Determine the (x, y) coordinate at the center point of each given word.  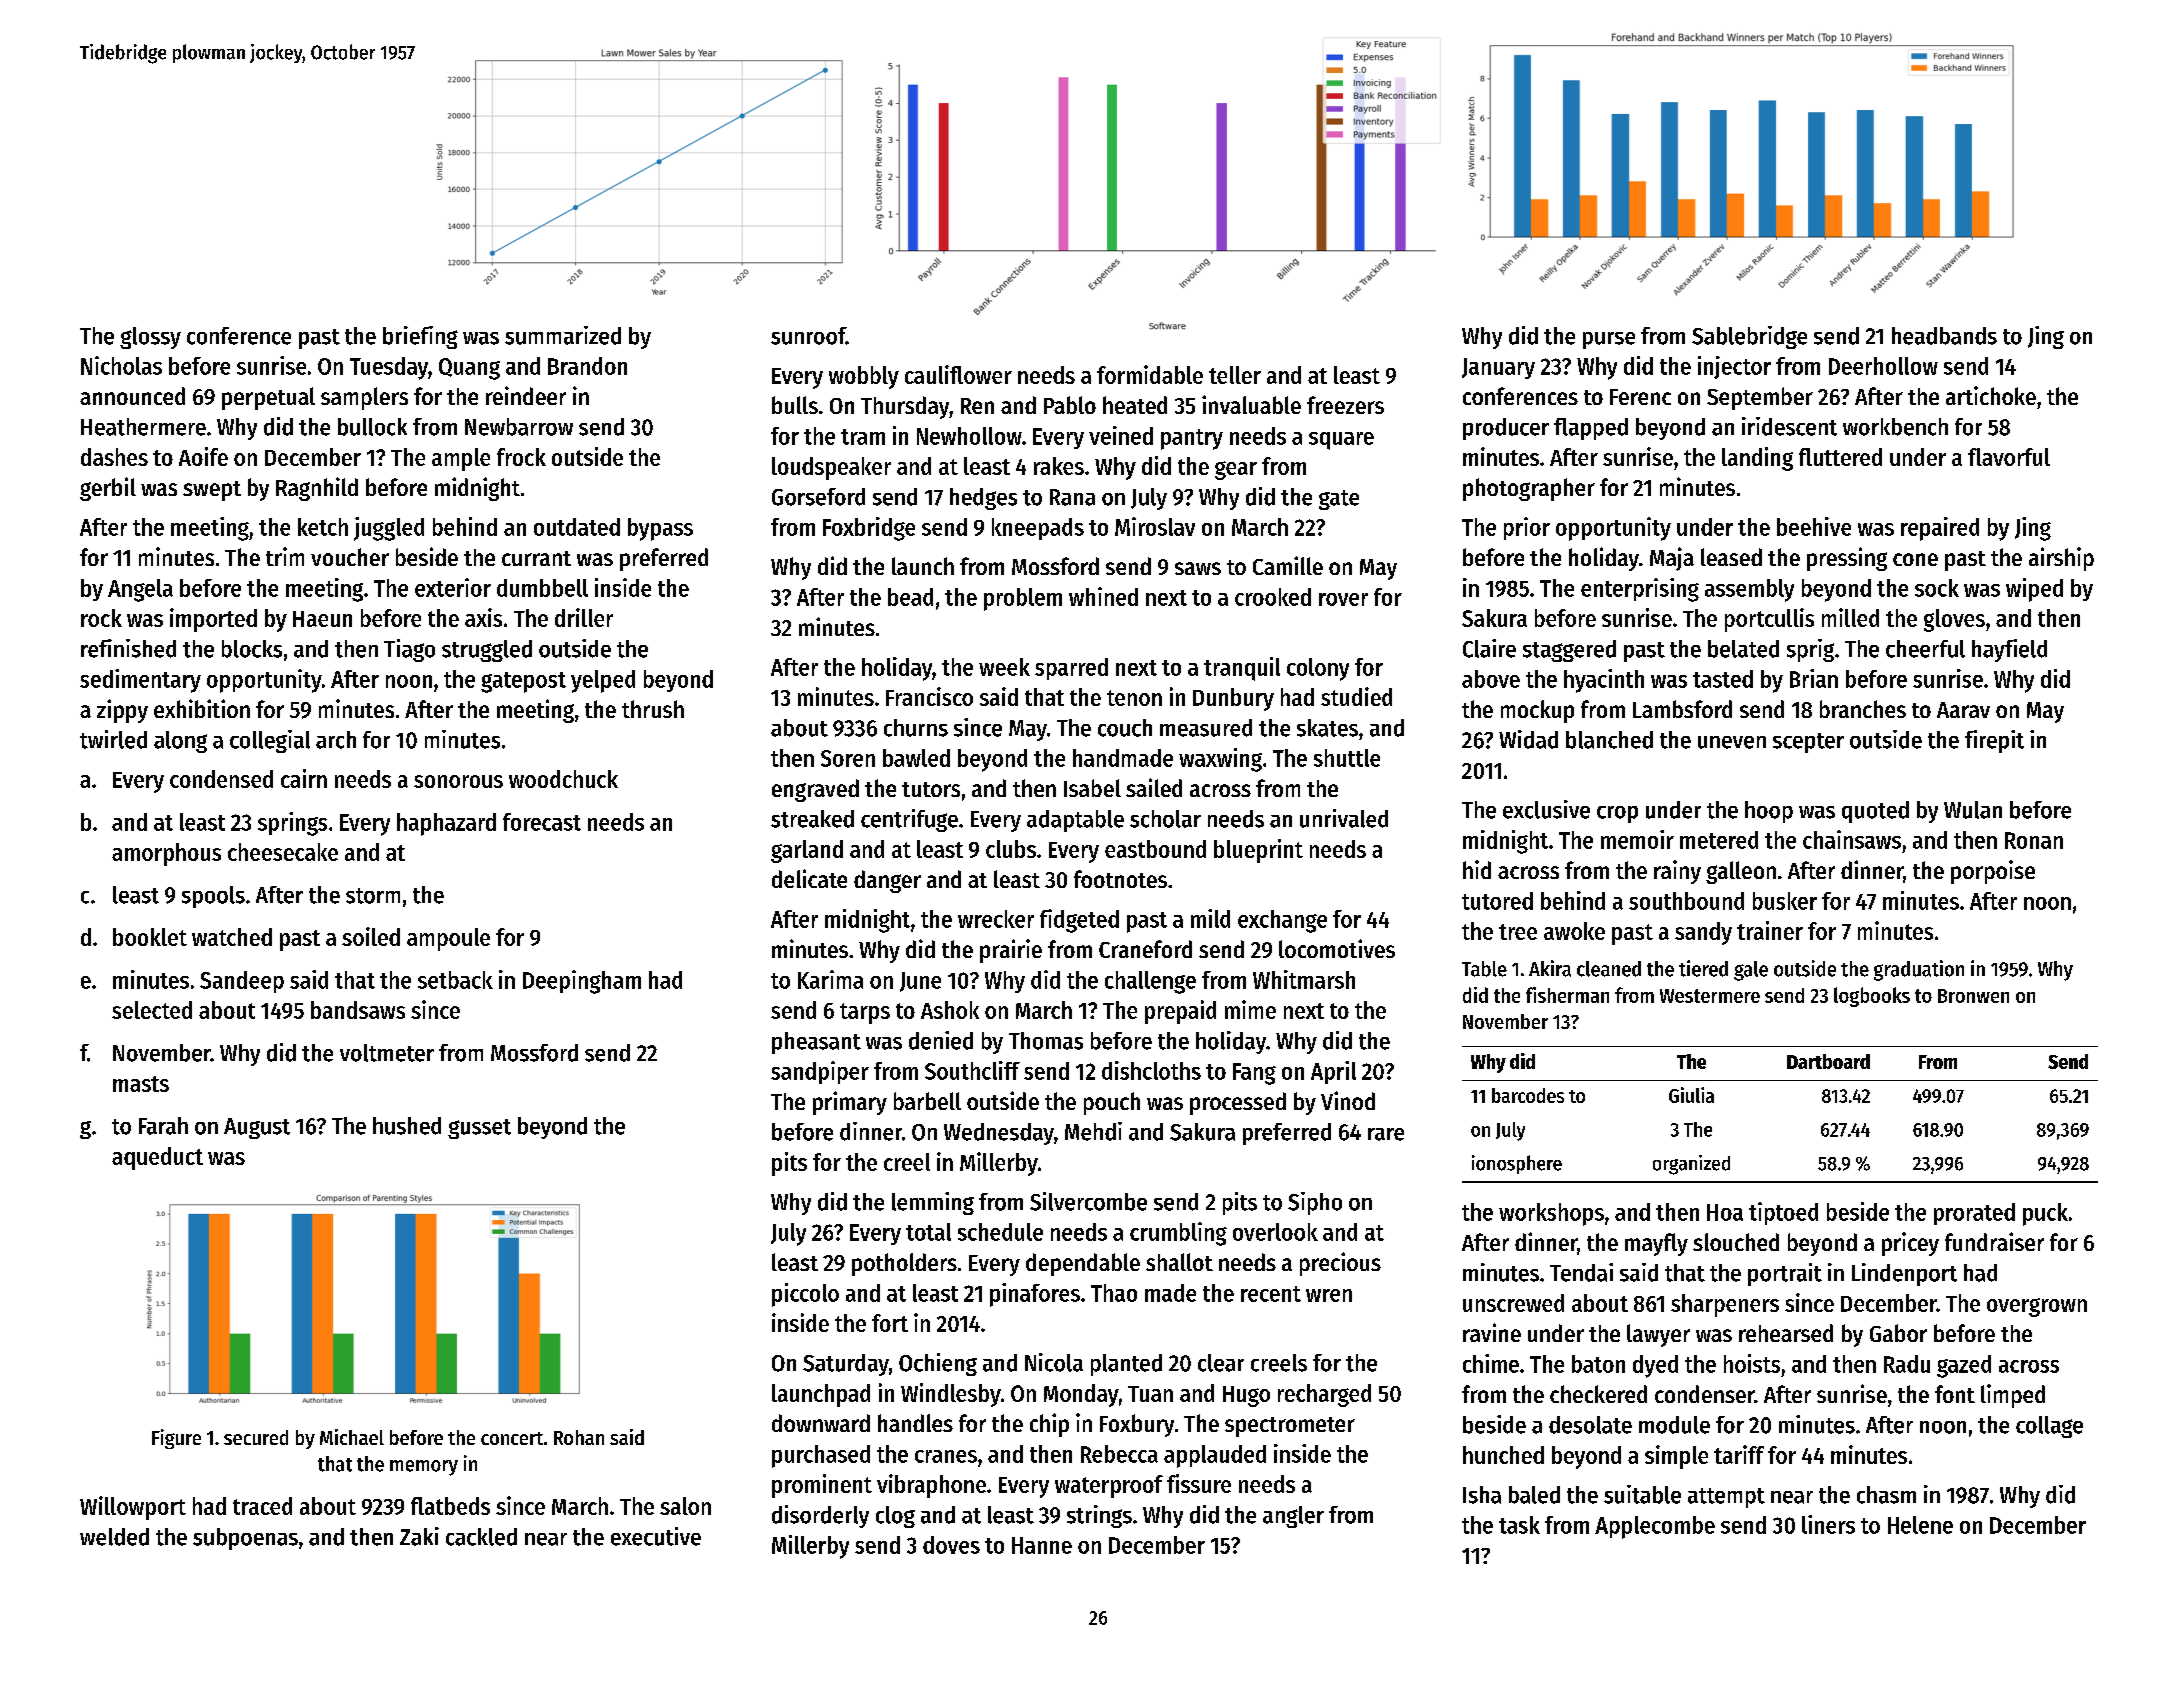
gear (1236, 470)
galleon (1741, 872)
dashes (114, 457)
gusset (479, 1129)
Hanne (1042, 1545)
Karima (830, 979)
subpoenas (245, 1539)
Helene (1920, 1525)
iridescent (1789, 426)
